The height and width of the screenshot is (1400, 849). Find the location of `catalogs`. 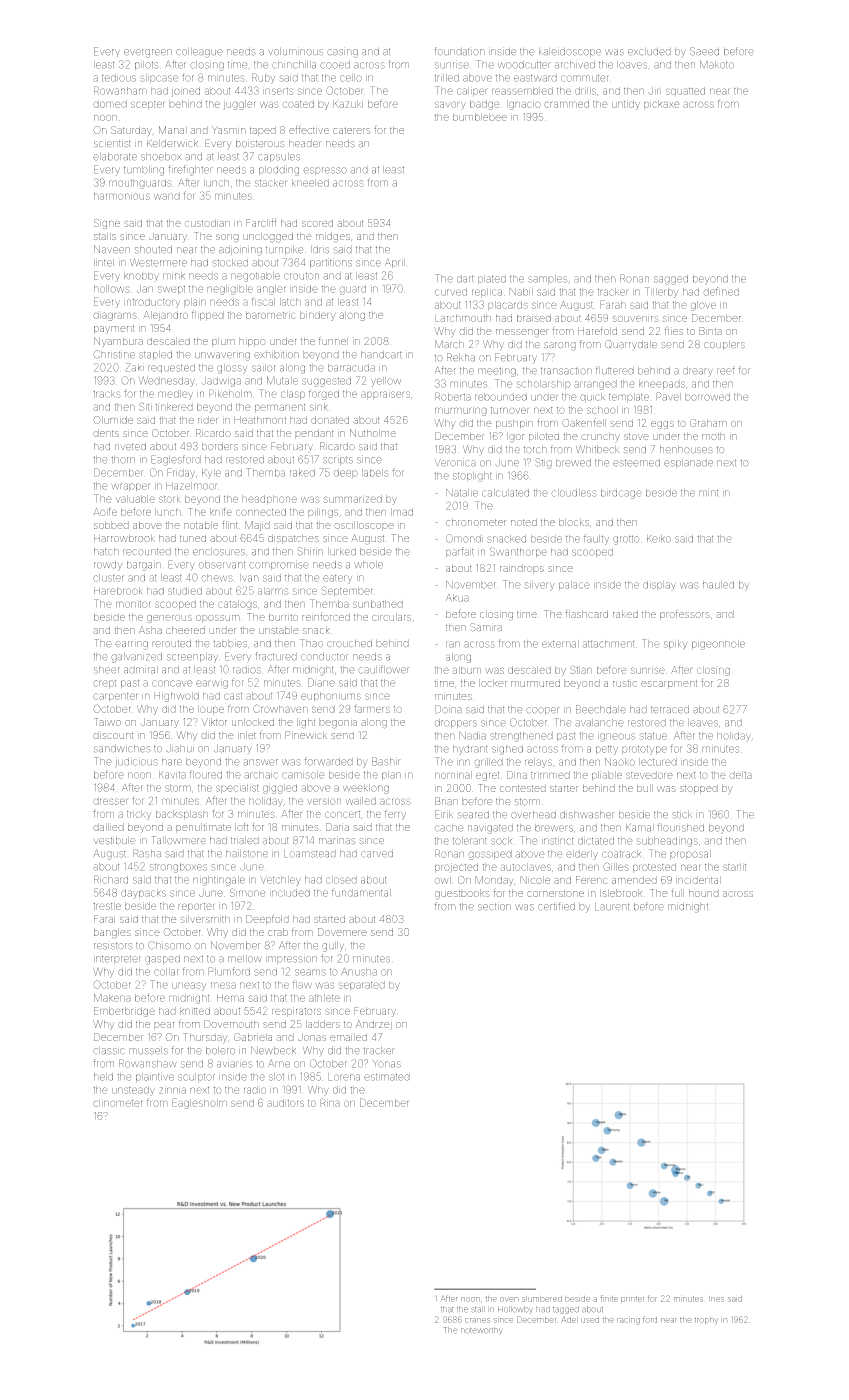

catalogs is located at coordinates (237, 605).
